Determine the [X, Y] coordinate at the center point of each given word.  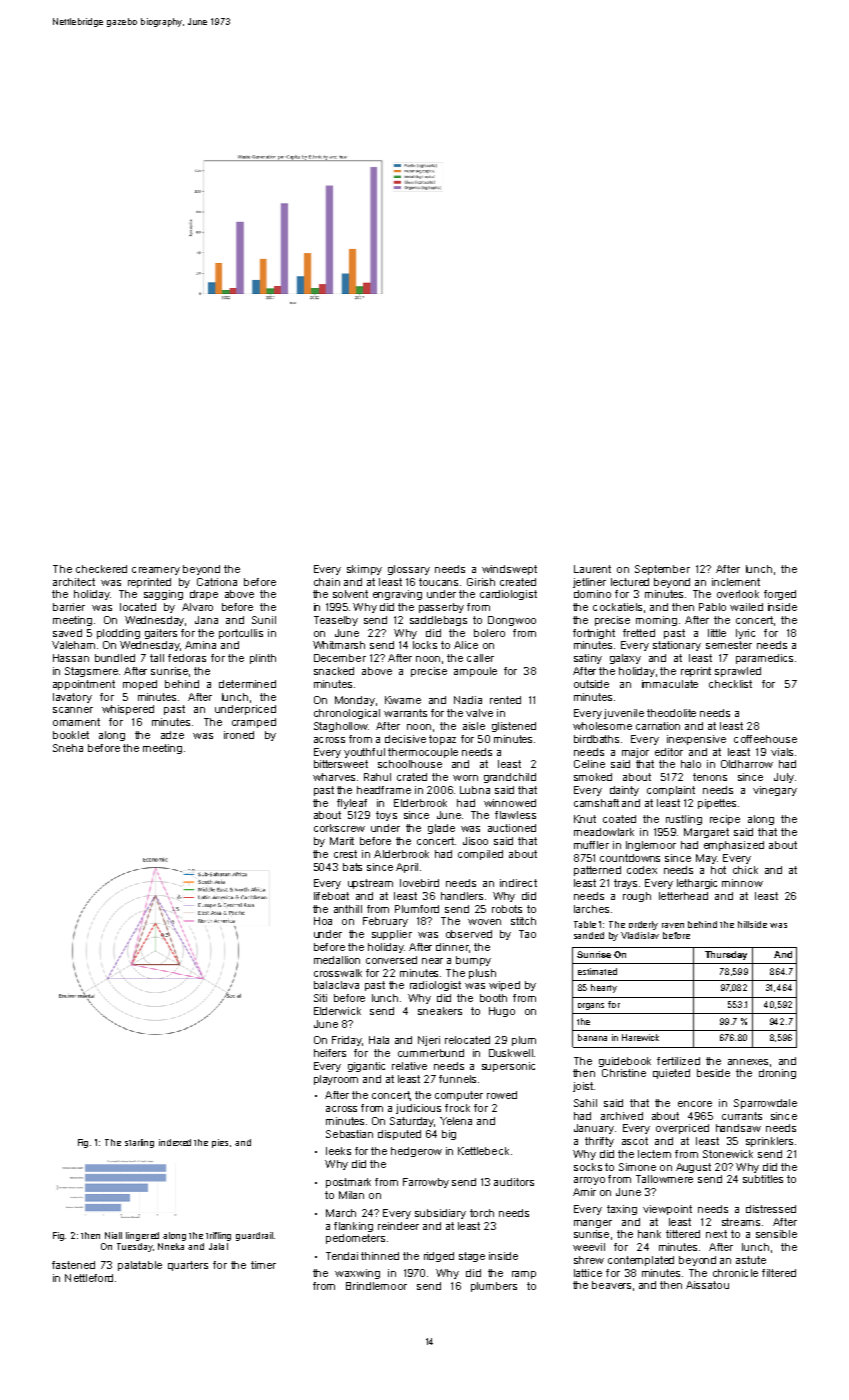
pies [220, 1143]
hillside [752, 924]
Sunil [264, 620]
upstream [370, 884]
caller [480, 658]
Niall [113, 1235]
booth [493, 998]
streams [741, 1222]
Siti [320, 998]
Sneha [68, 748]
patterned [597, 871]
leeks [338, 1151]
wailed [746, 607]
